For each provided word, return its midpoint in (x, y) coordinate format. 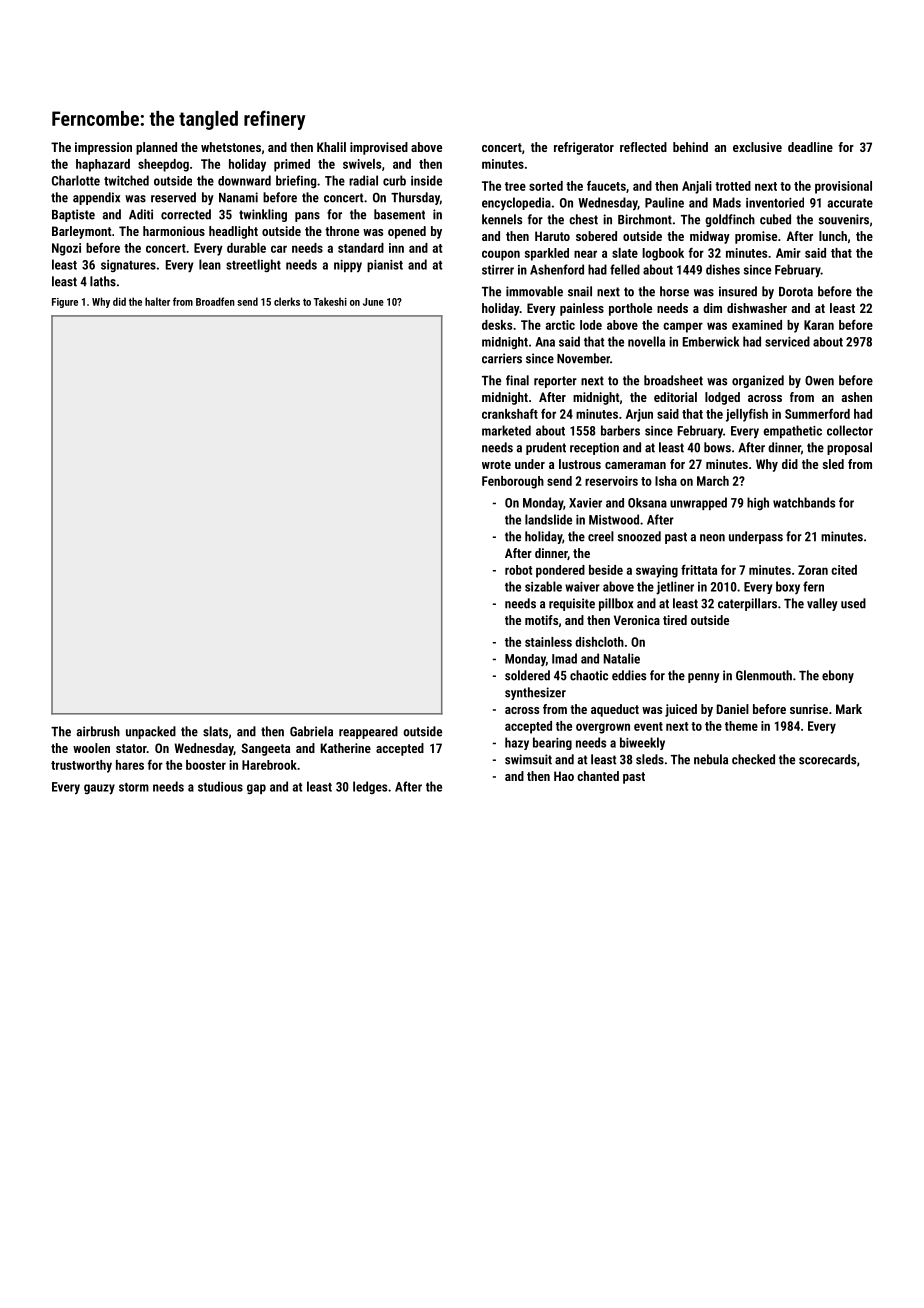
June (373, 302)
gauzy (99, 789)
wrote (496, 464)
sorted (546, 186)
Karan (819, 325)
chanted (598, 776)
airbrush (98, 731)
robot (518, 570)
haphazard (103, 165)
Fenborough (513, 482)
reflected (643, 147)
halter (157, 301)
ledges (370, 787)
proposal (849, 448)
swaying (657, 571)
